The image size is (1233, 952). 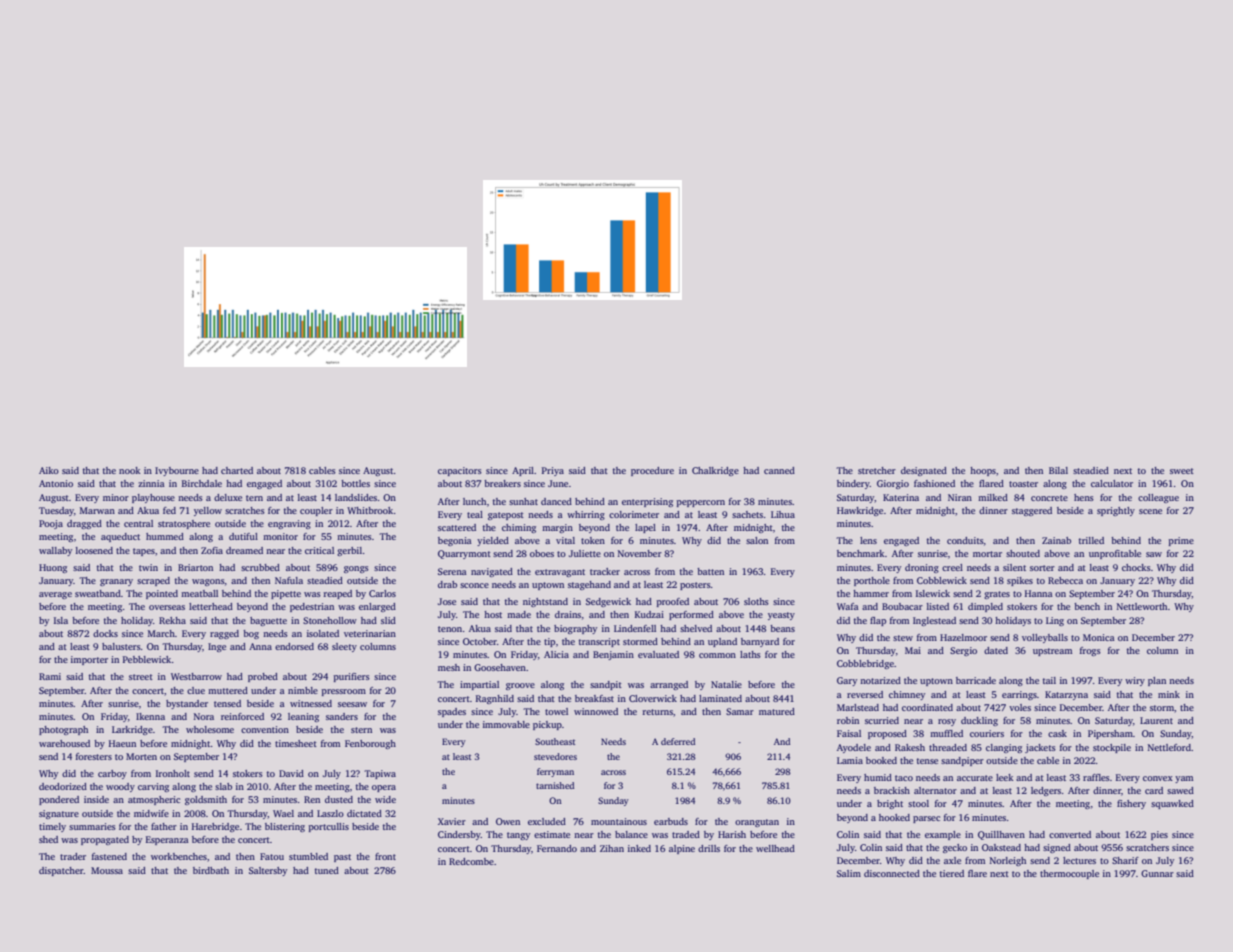 I want to click on salon, so click(x=757, y=540).
